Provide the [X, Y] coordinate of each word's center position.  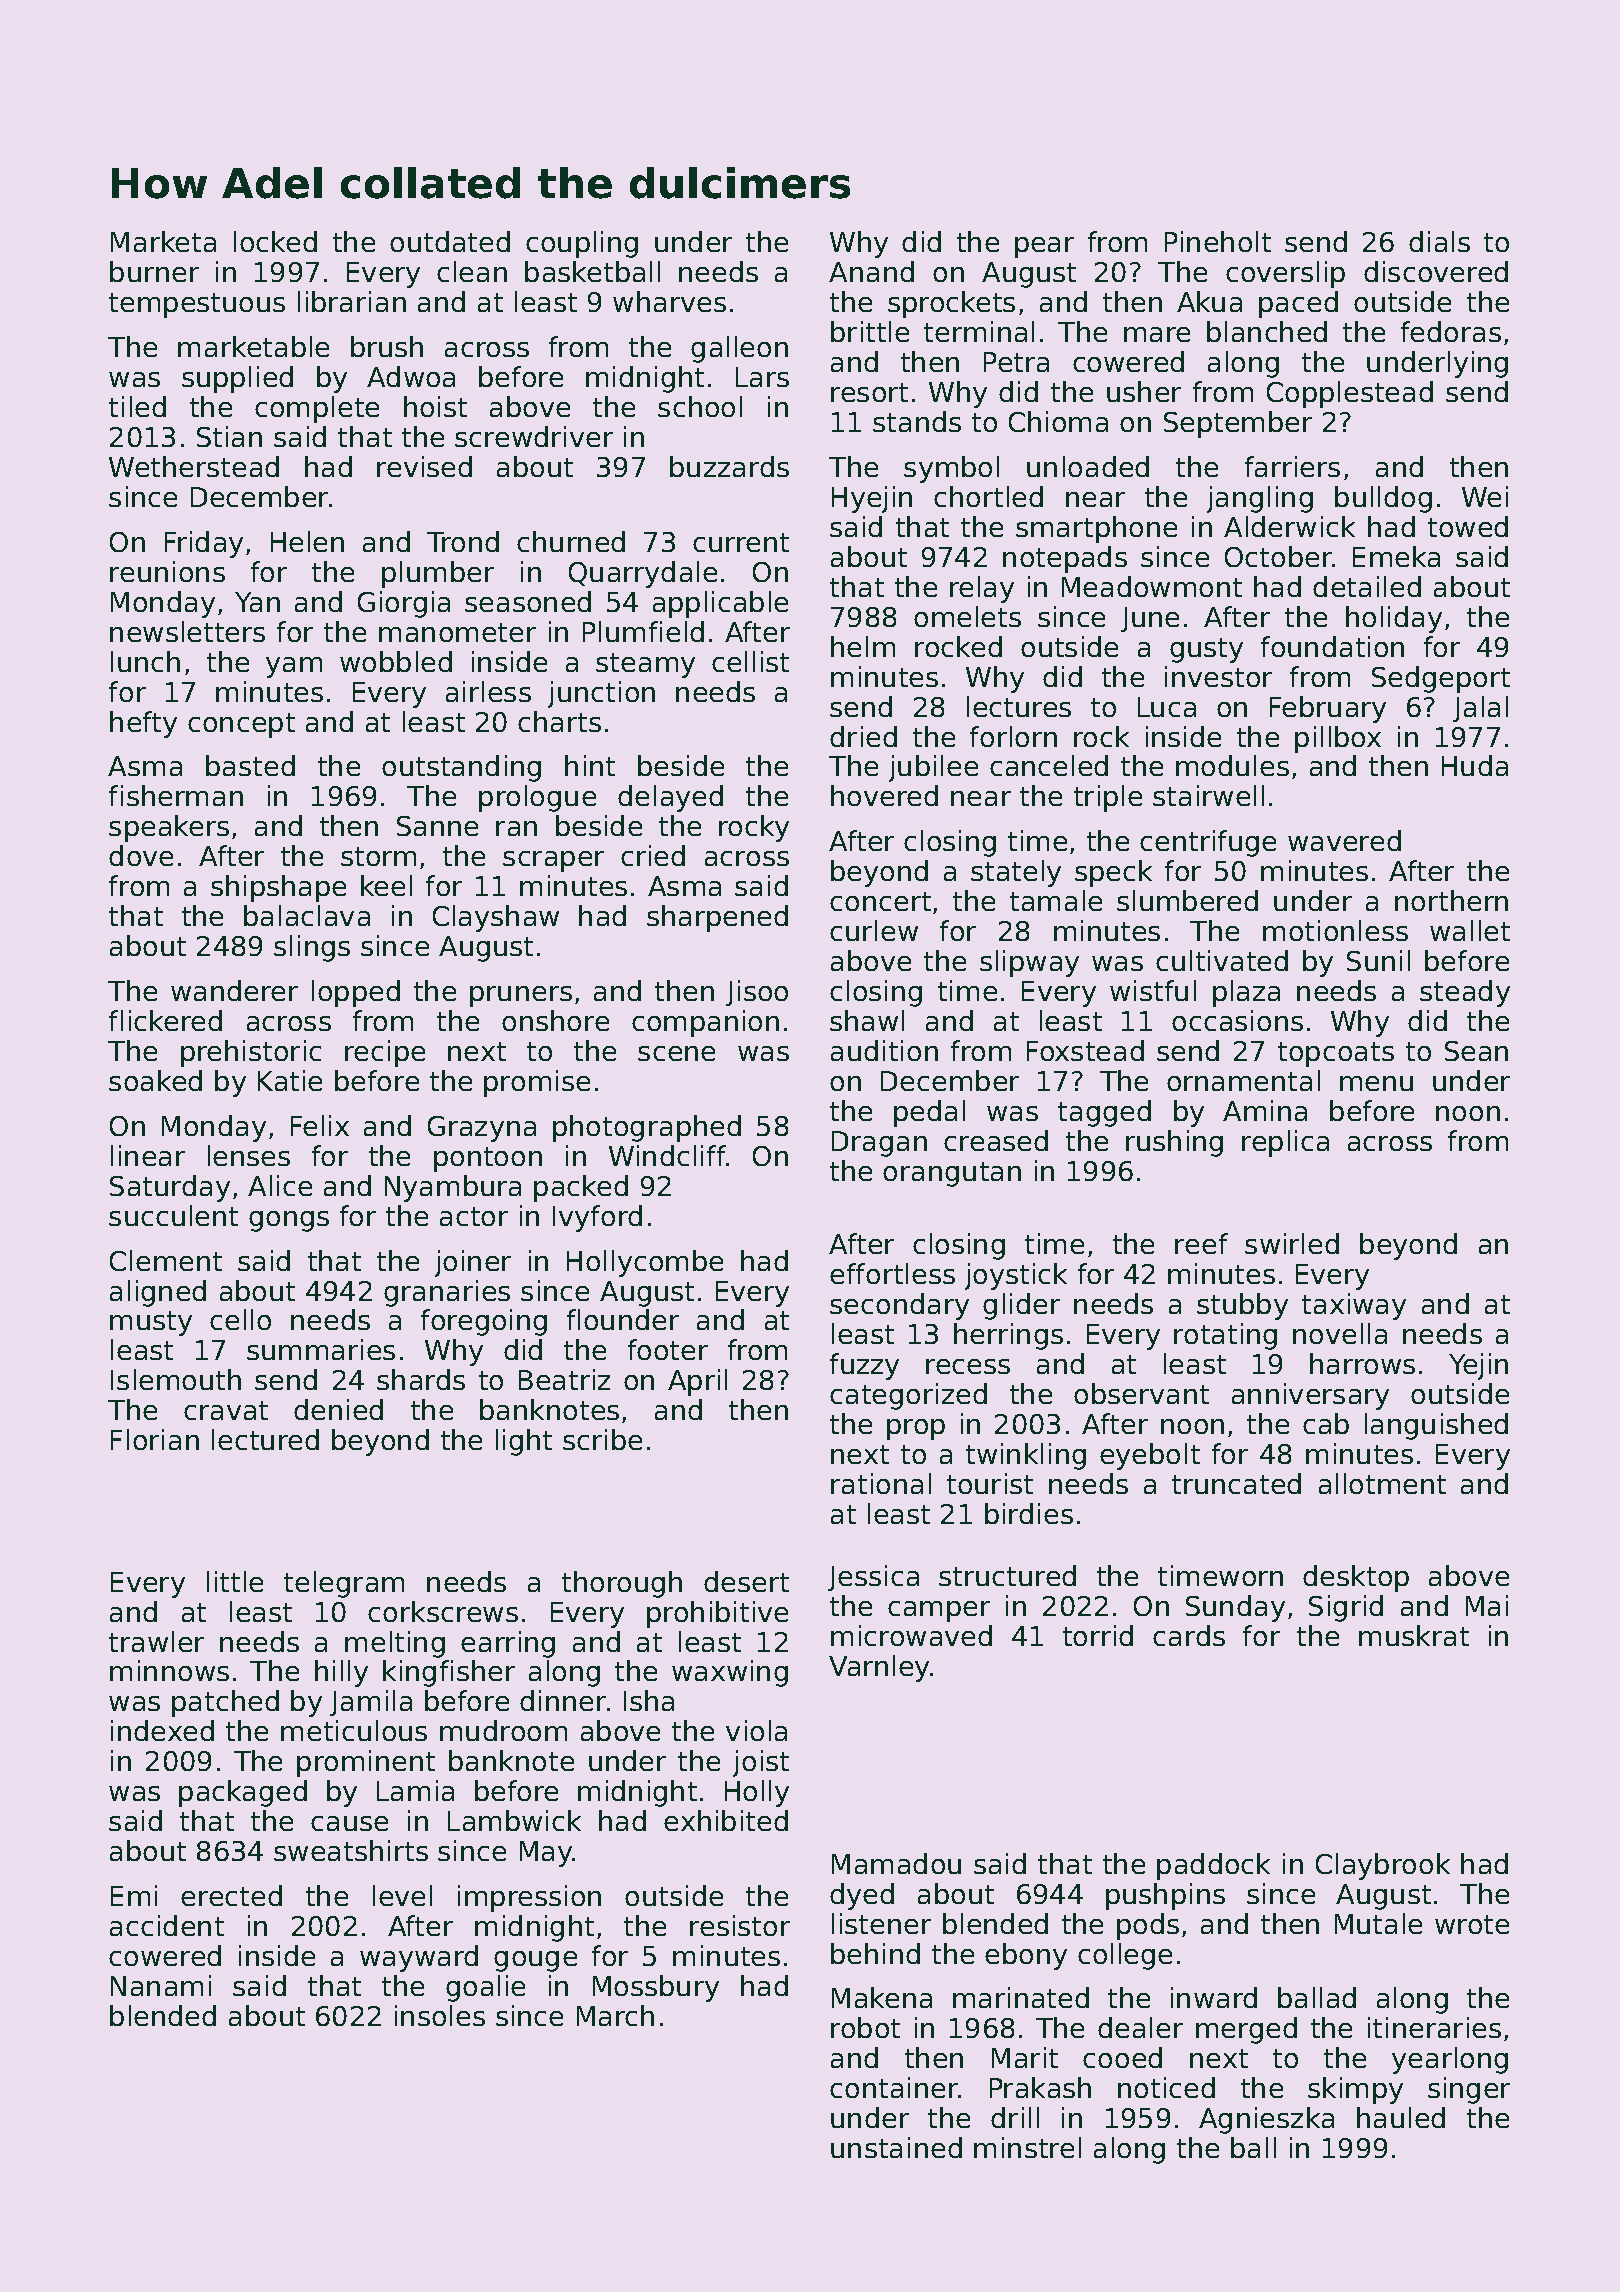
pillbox [1338, 739]
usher [1144, 391]
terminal [979, 331]
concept [241, 725]
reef [1201, 1243]
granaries [447, 1293]
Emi [134, 1895]
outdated [450, 241]
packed [581, 1188]
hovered [884, 795]
